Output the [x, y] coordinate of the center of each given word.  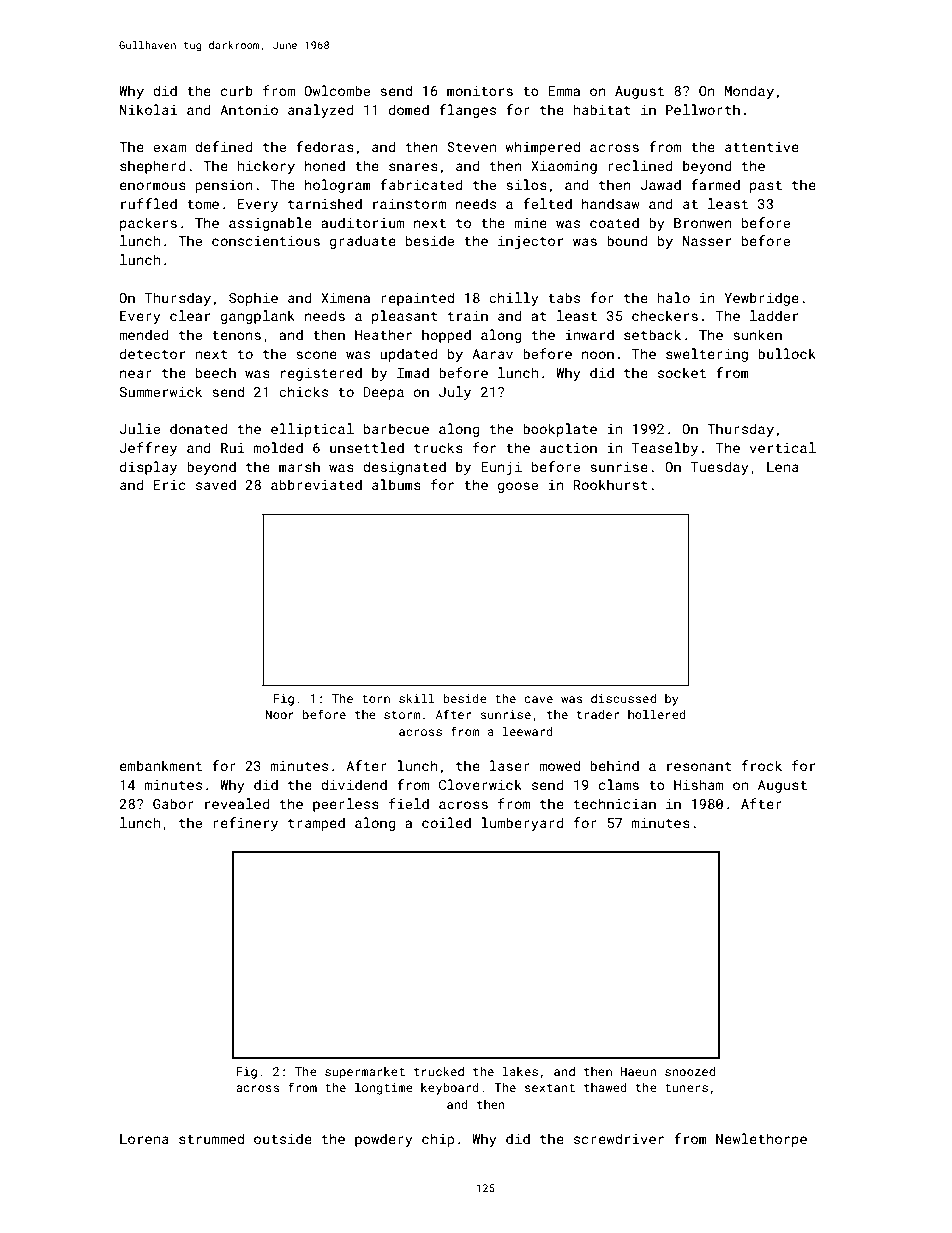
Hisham [698, 784]
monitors [480, 91]
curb [237, 90]
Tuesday [720, 468]
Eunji [501, 468]
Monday [749, 92]
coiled [446, 822]
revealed [237, 803]
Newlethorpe [761, 1140]
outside [283, 1138]
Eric [170, 485]
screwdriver [619, 1138]
